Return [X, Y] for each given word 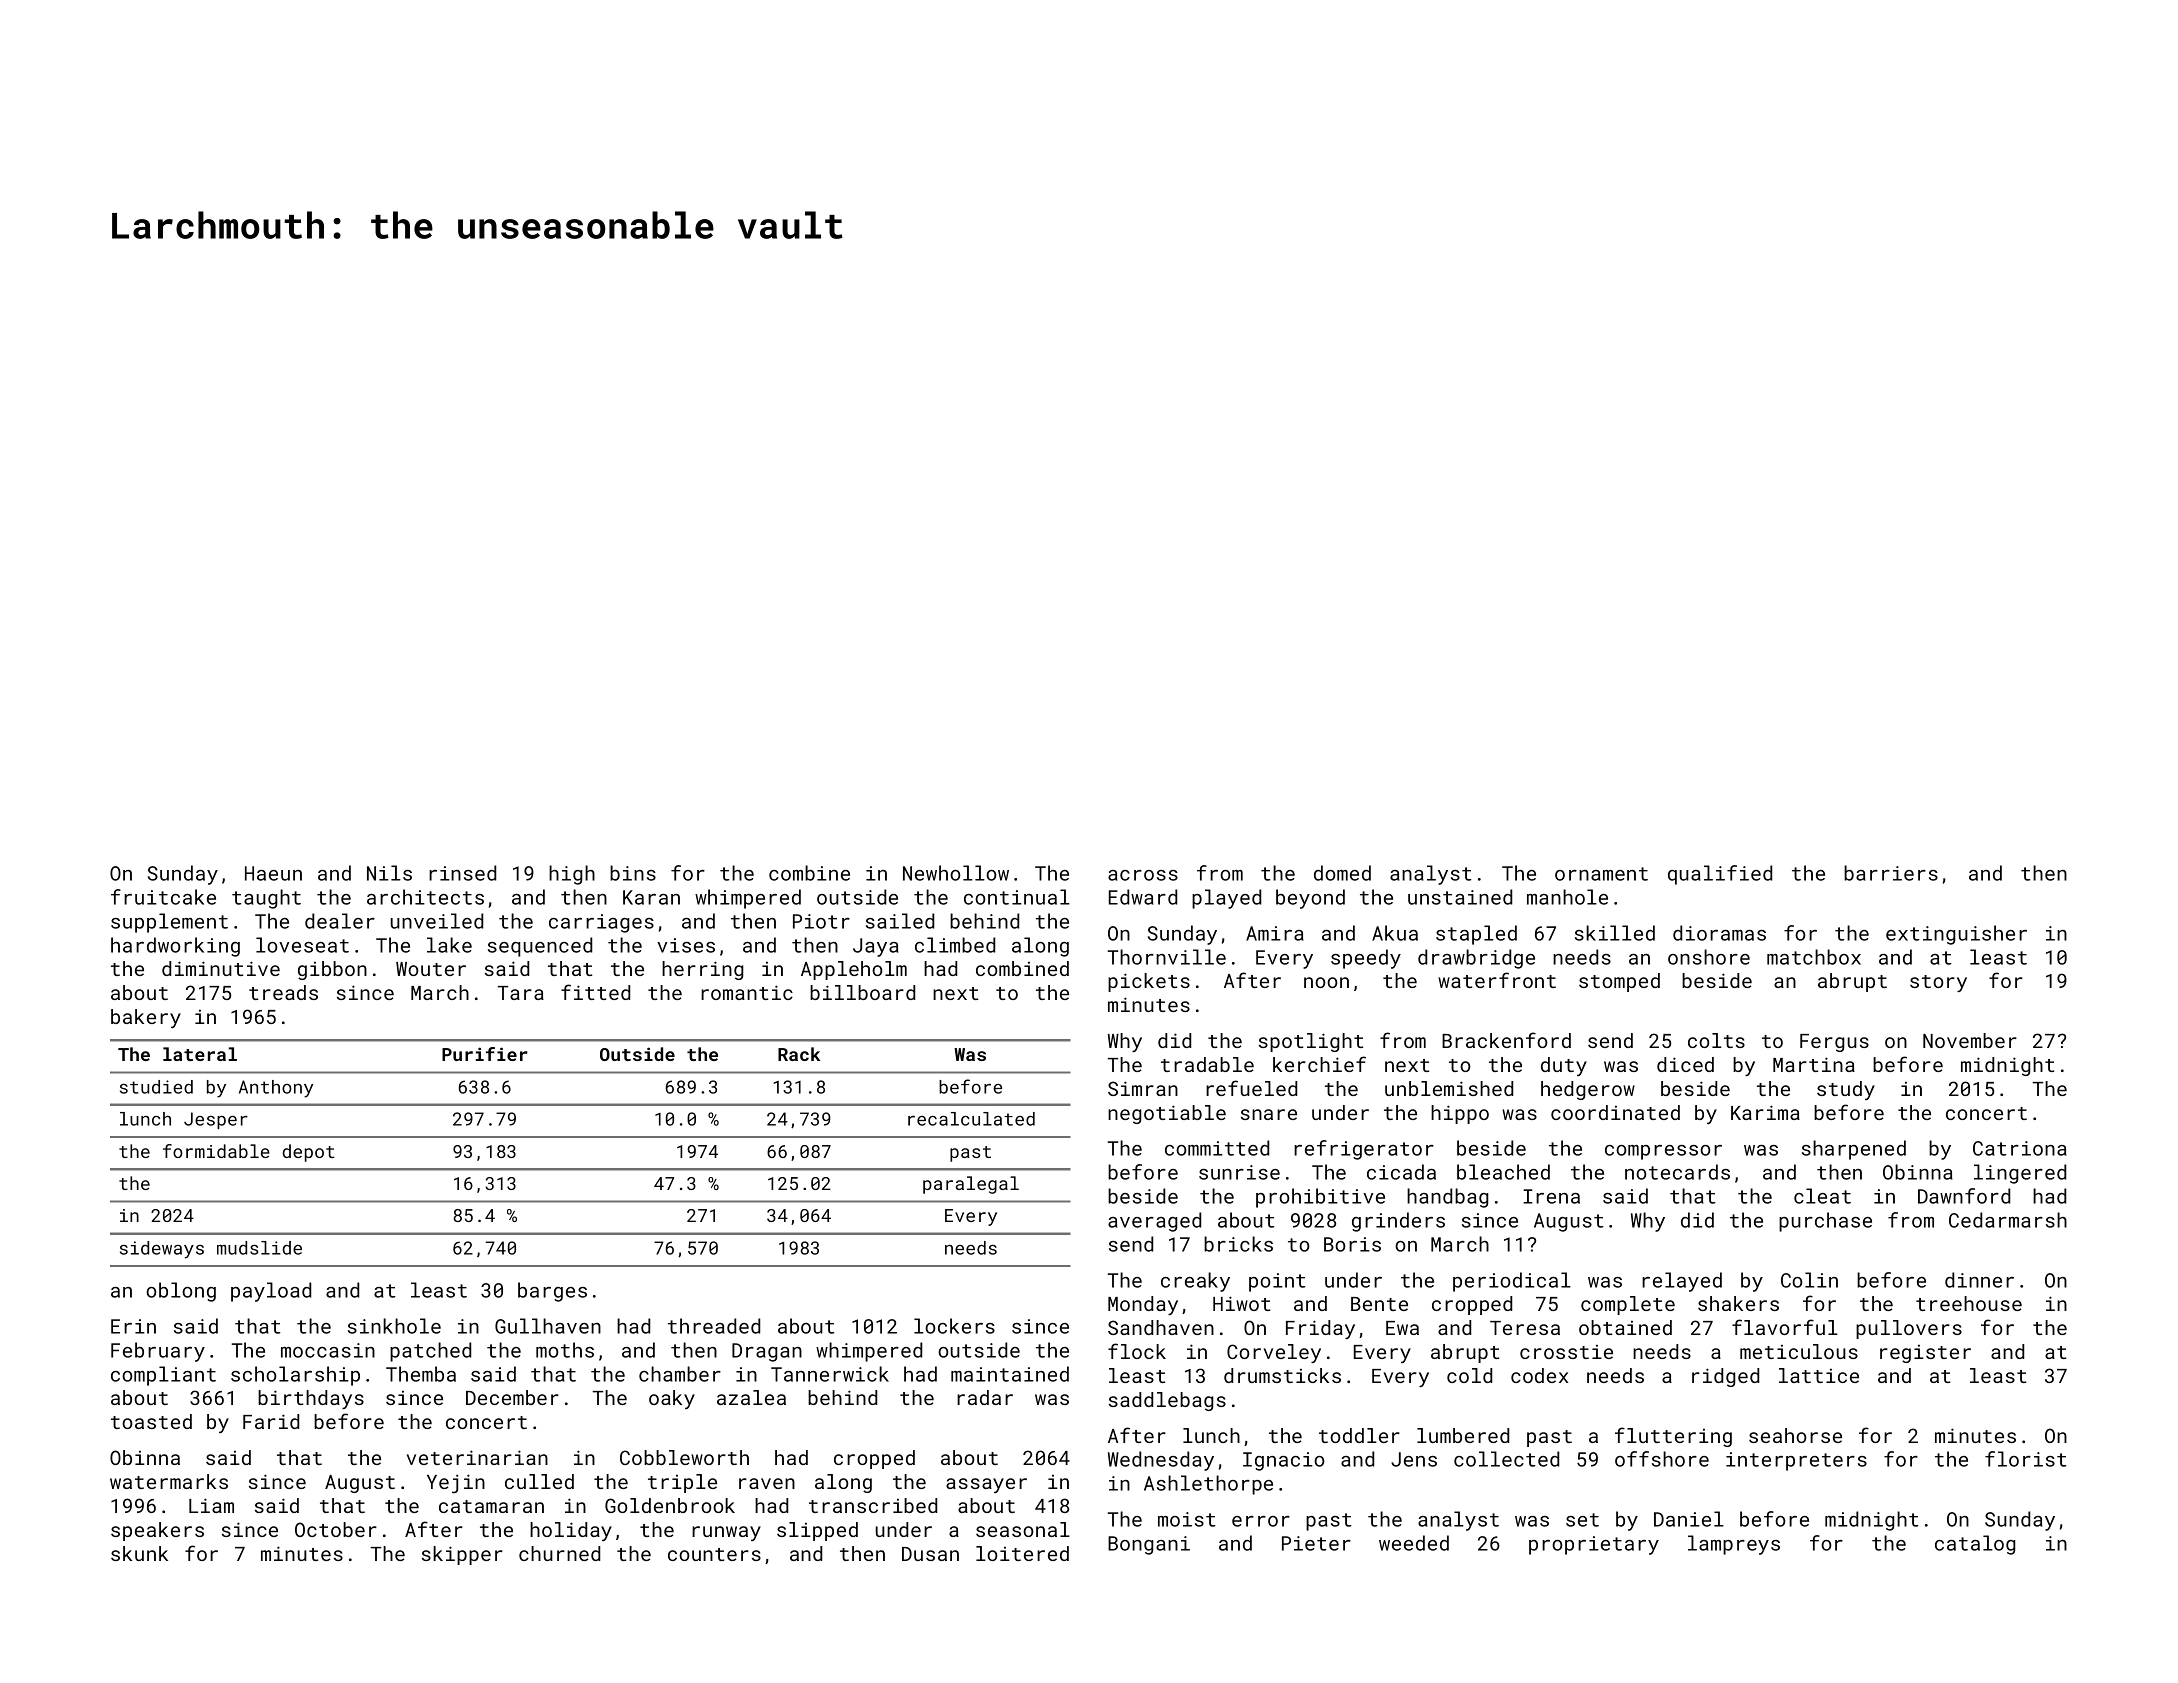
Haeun [273, 873]
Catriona [2020, 1148]
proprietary [1594, 1545]
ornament [1601, 874]
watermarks [169, 1481]
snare [1269, 1114]
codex [1539, 1375]
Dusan [930, 1554]
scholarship [295, 1376]
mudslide [259, 1248]
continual [1017, 897]
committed [1217, 1148]
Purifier [485, 1054]
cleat [1822, 1196]
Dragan [767, 1352]
